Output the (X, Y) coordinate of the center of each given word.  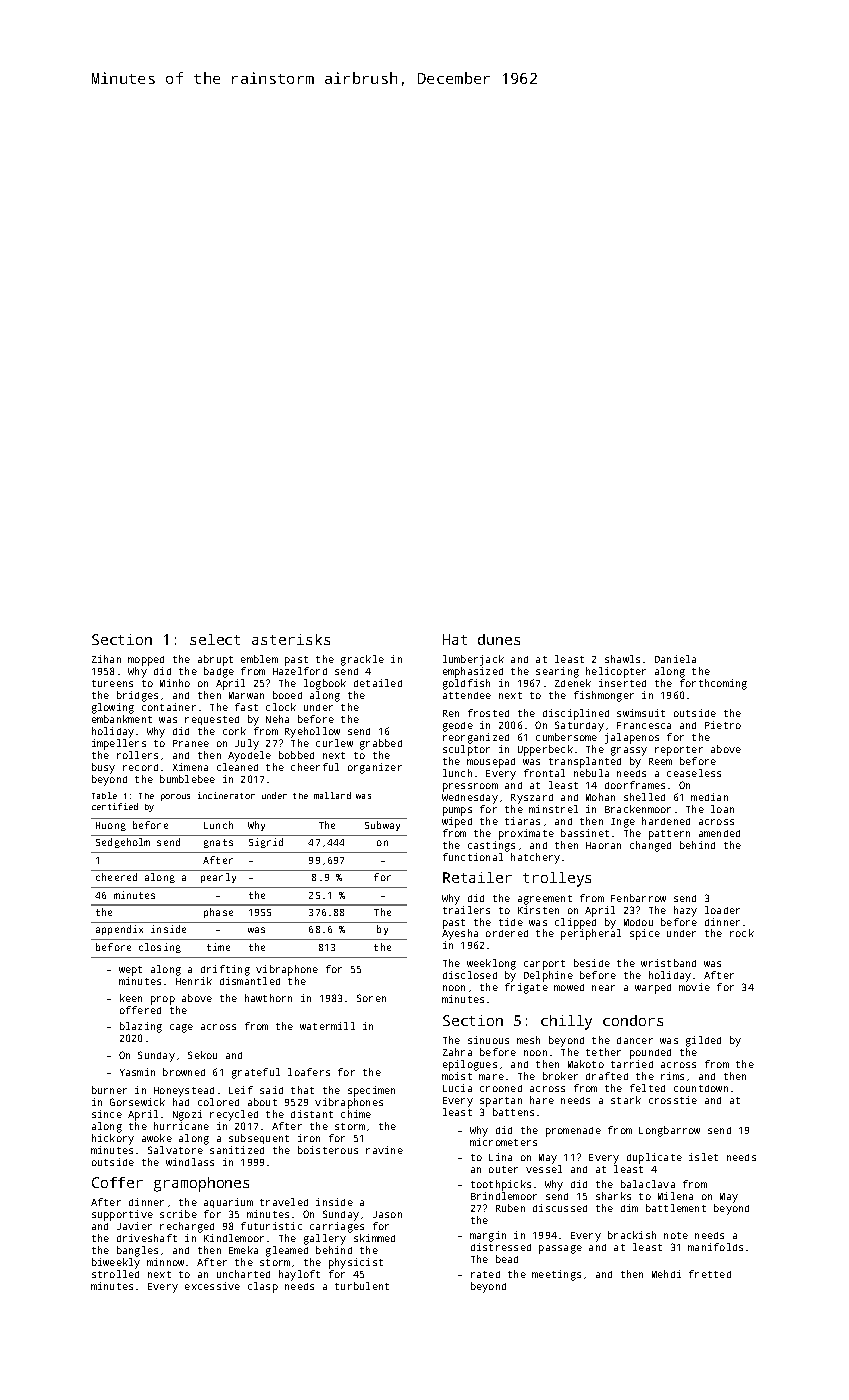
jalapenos (632, 738)
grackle (362, 660)
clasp (263, 1287)
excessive (212, 1286)
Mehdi (666, 1274)
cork (234, 731)
